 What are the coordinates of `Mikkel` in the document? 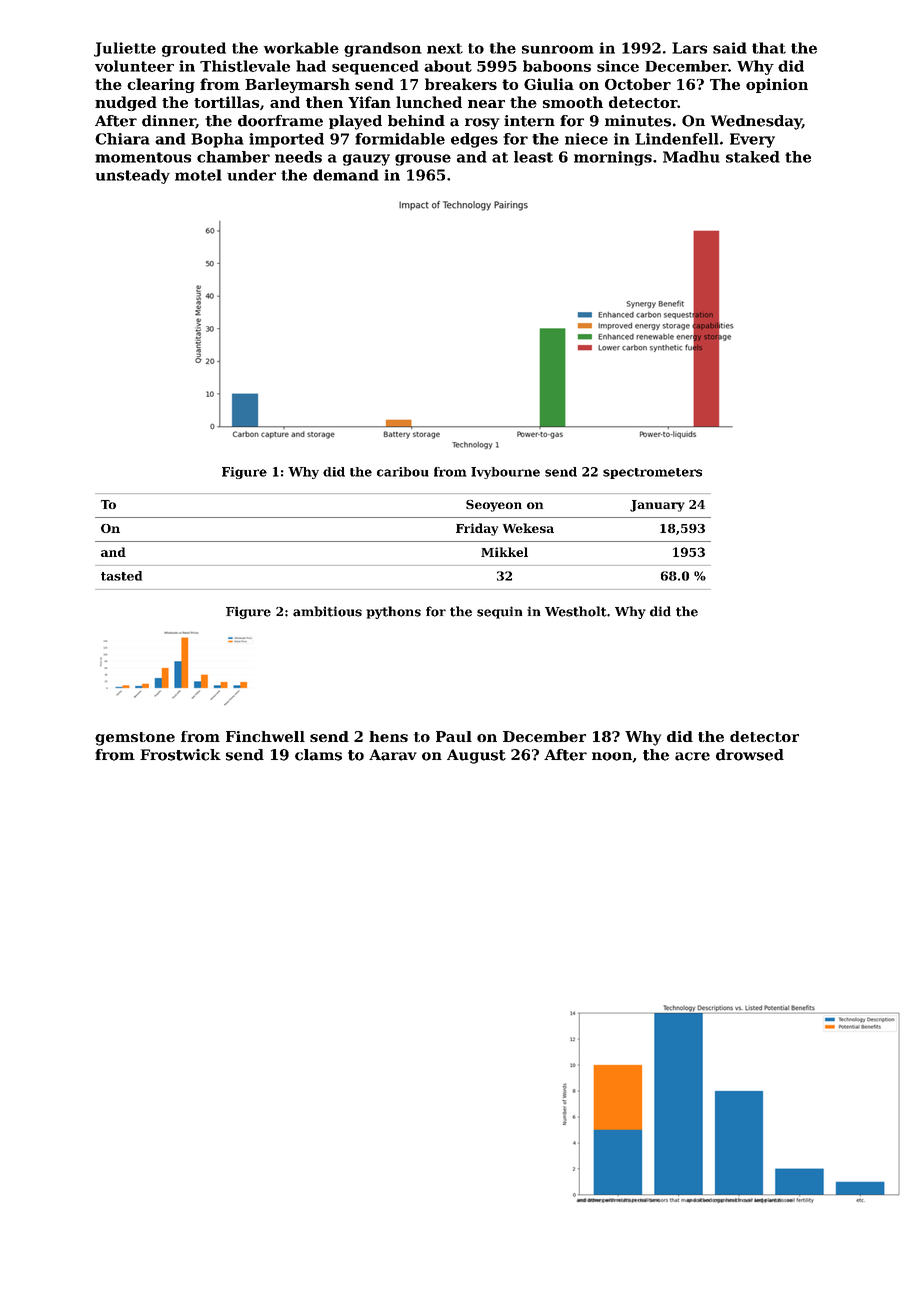 It's located at (504, 552).
